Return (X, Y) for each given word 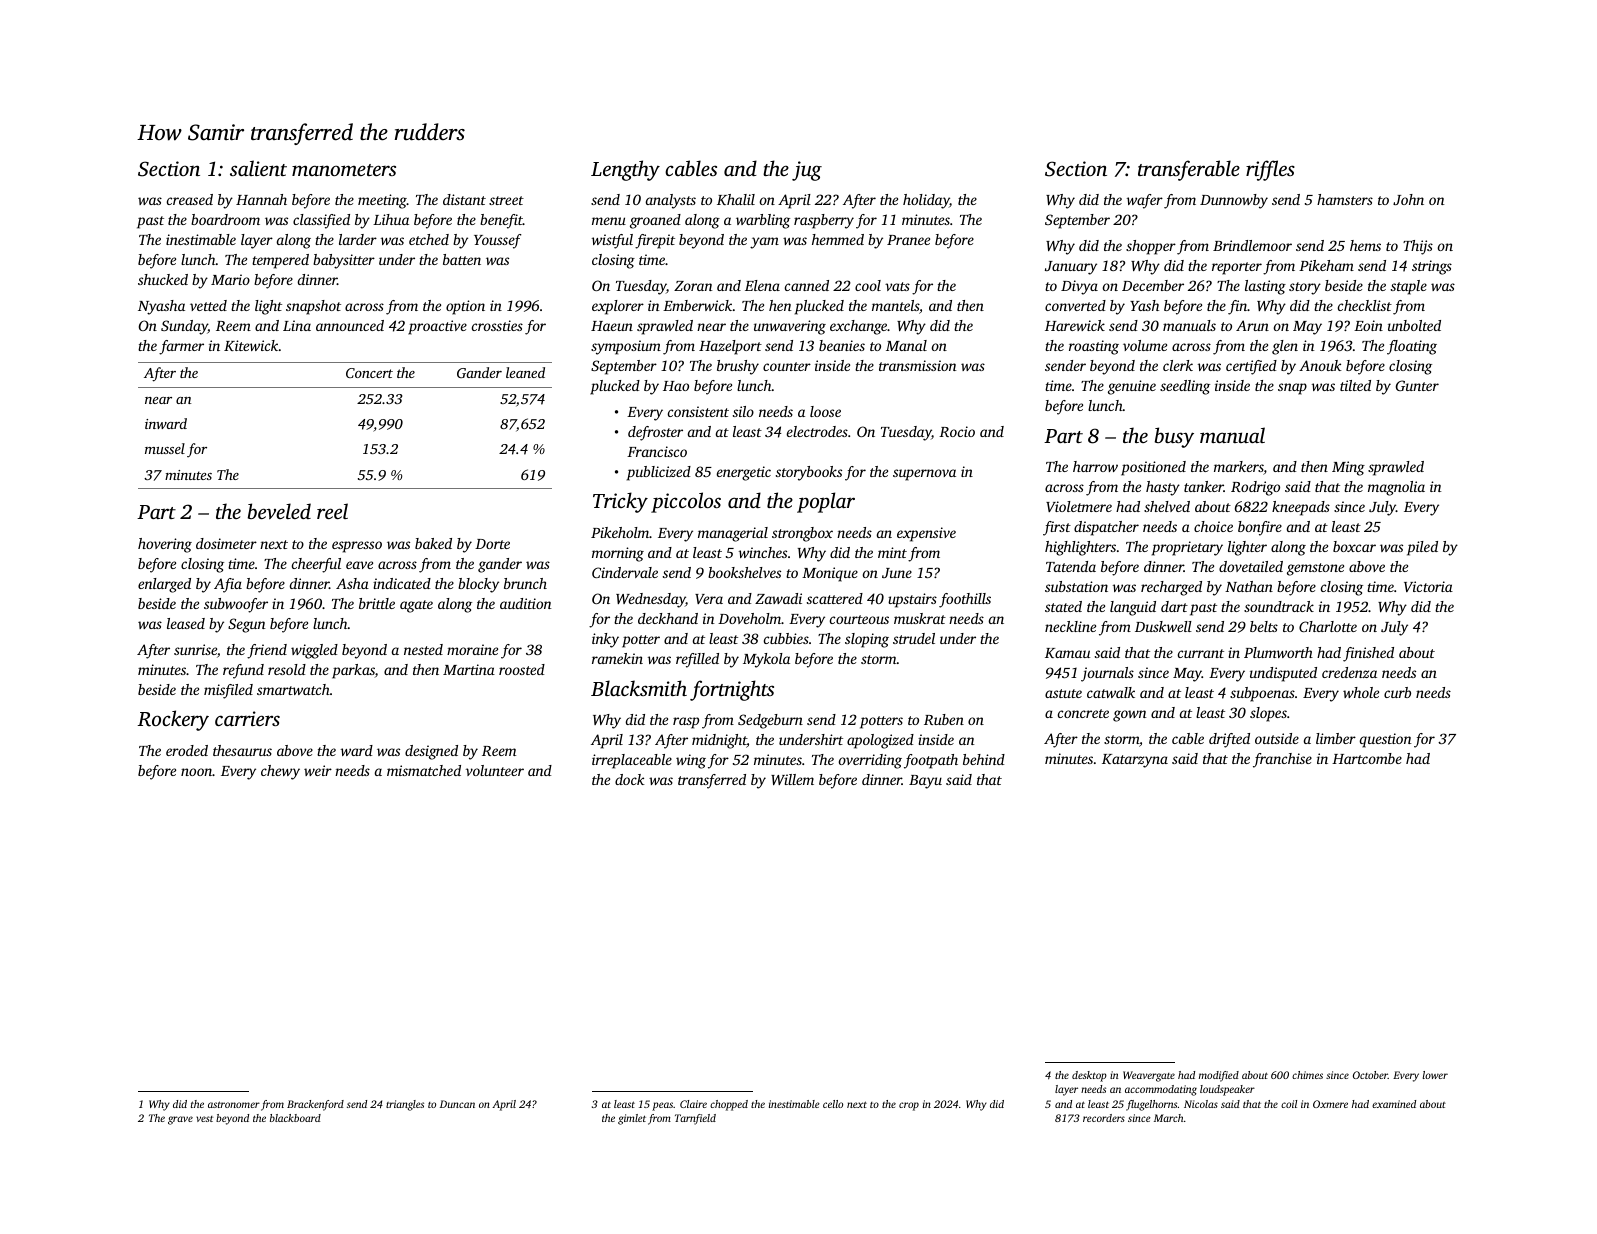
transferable (1189, 170)
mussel (165, 448)
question (1386, 740)
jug (807, 171)
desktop (1089, 1076)
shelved (1167, 506)
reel (332, 511)
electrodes (817, 431)
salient (258, 168)
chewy (280, 772)
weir (318, 770)
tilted (1355, 385)
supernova (924, 475)
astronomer (234, 1104)
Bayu (925, 782)
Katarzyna (1135, 761)
